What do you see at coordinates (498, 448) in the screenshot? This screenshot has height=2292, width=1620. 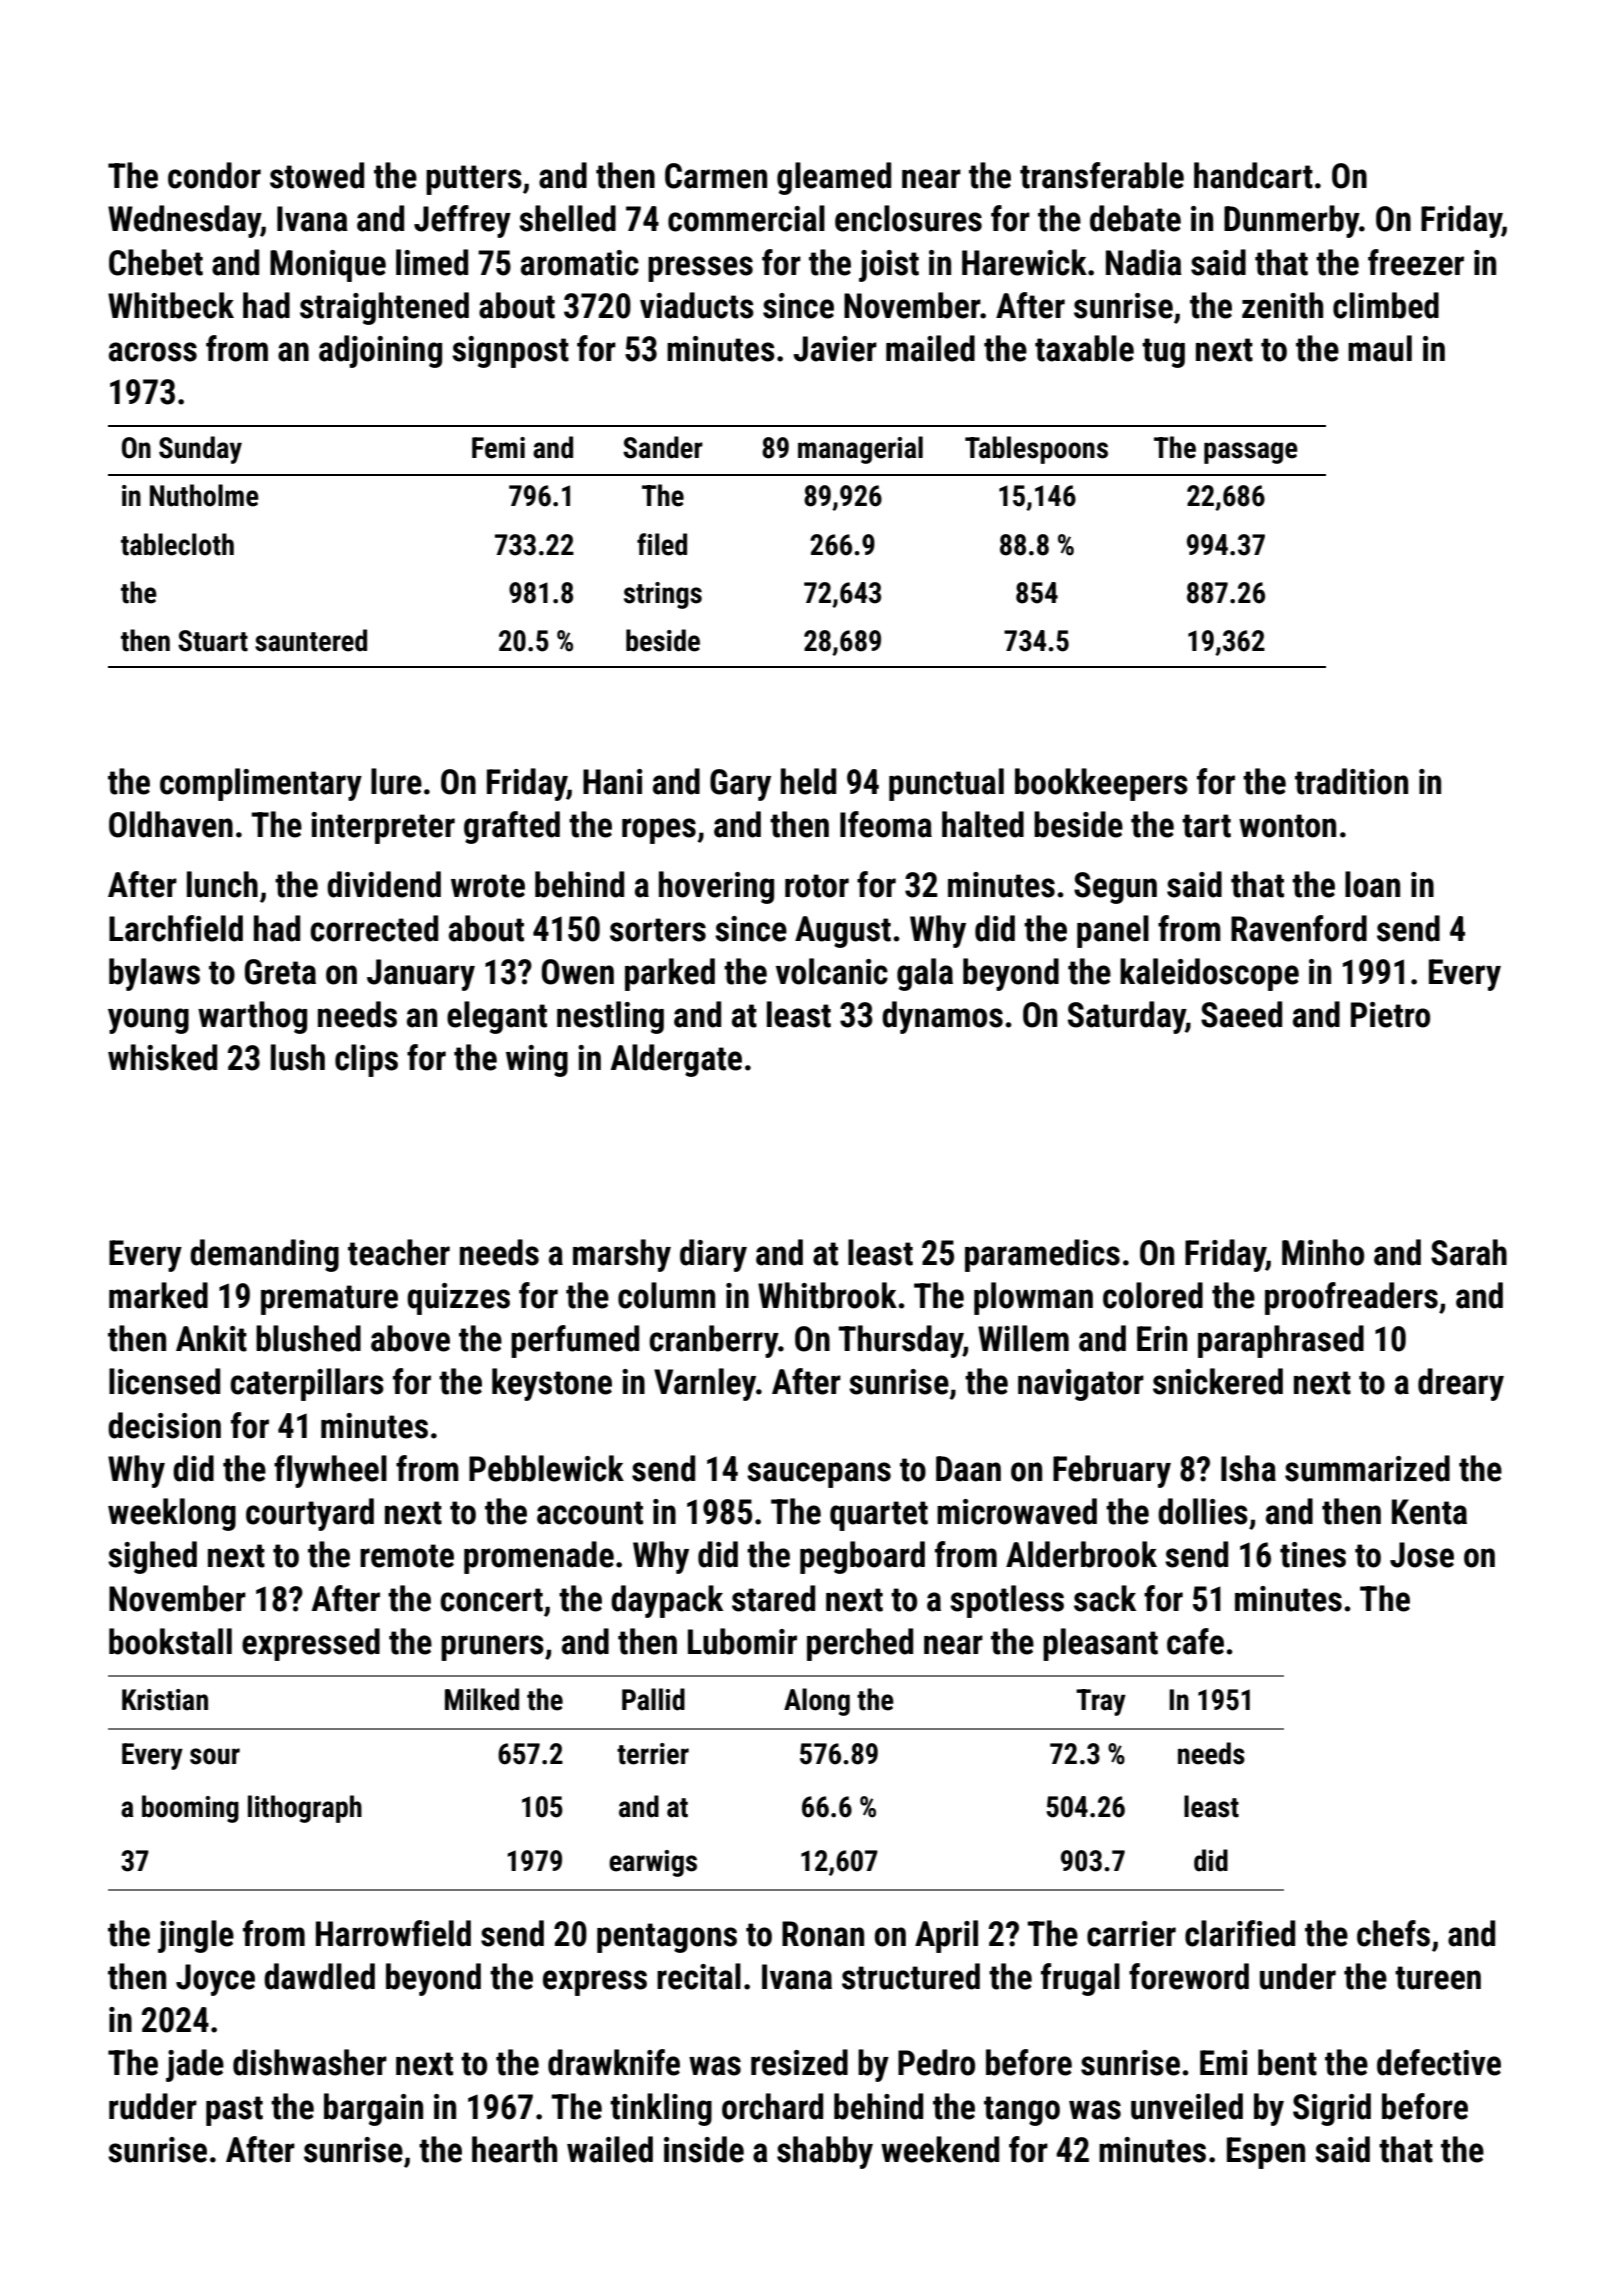 I see `Femi` at bounding box center [498, 448].
